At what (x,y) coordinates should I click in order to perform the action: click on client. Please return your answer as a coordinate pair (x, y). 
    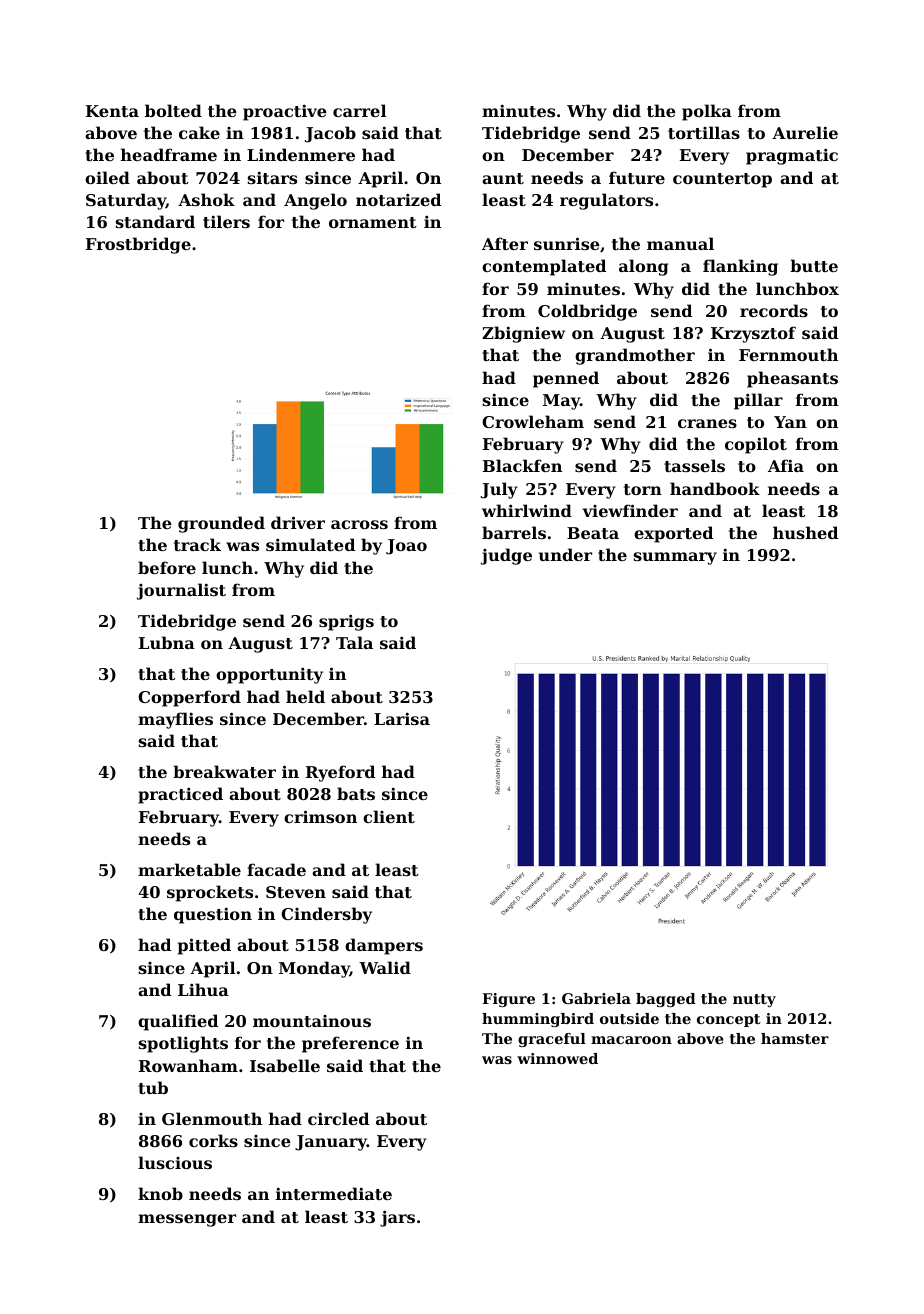
    Looking at the image, I should click on (389, 816).
